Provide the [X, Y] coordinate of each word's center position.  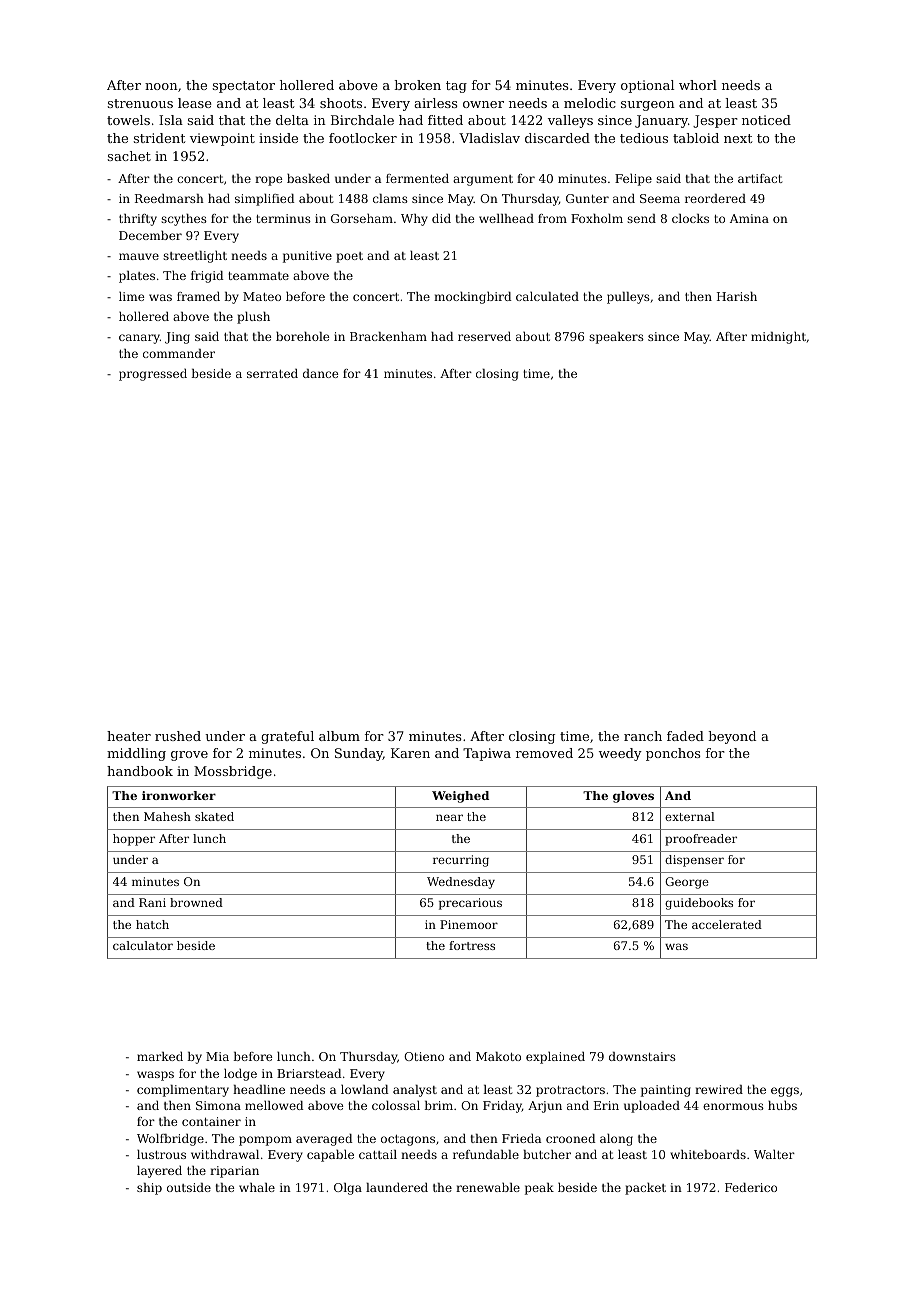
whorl [698, 85]
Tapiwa [487, 754]
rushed [178, 736]
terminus [283, 218]
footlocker [363, 138]
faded [685, 736]
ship [149, 1189]
